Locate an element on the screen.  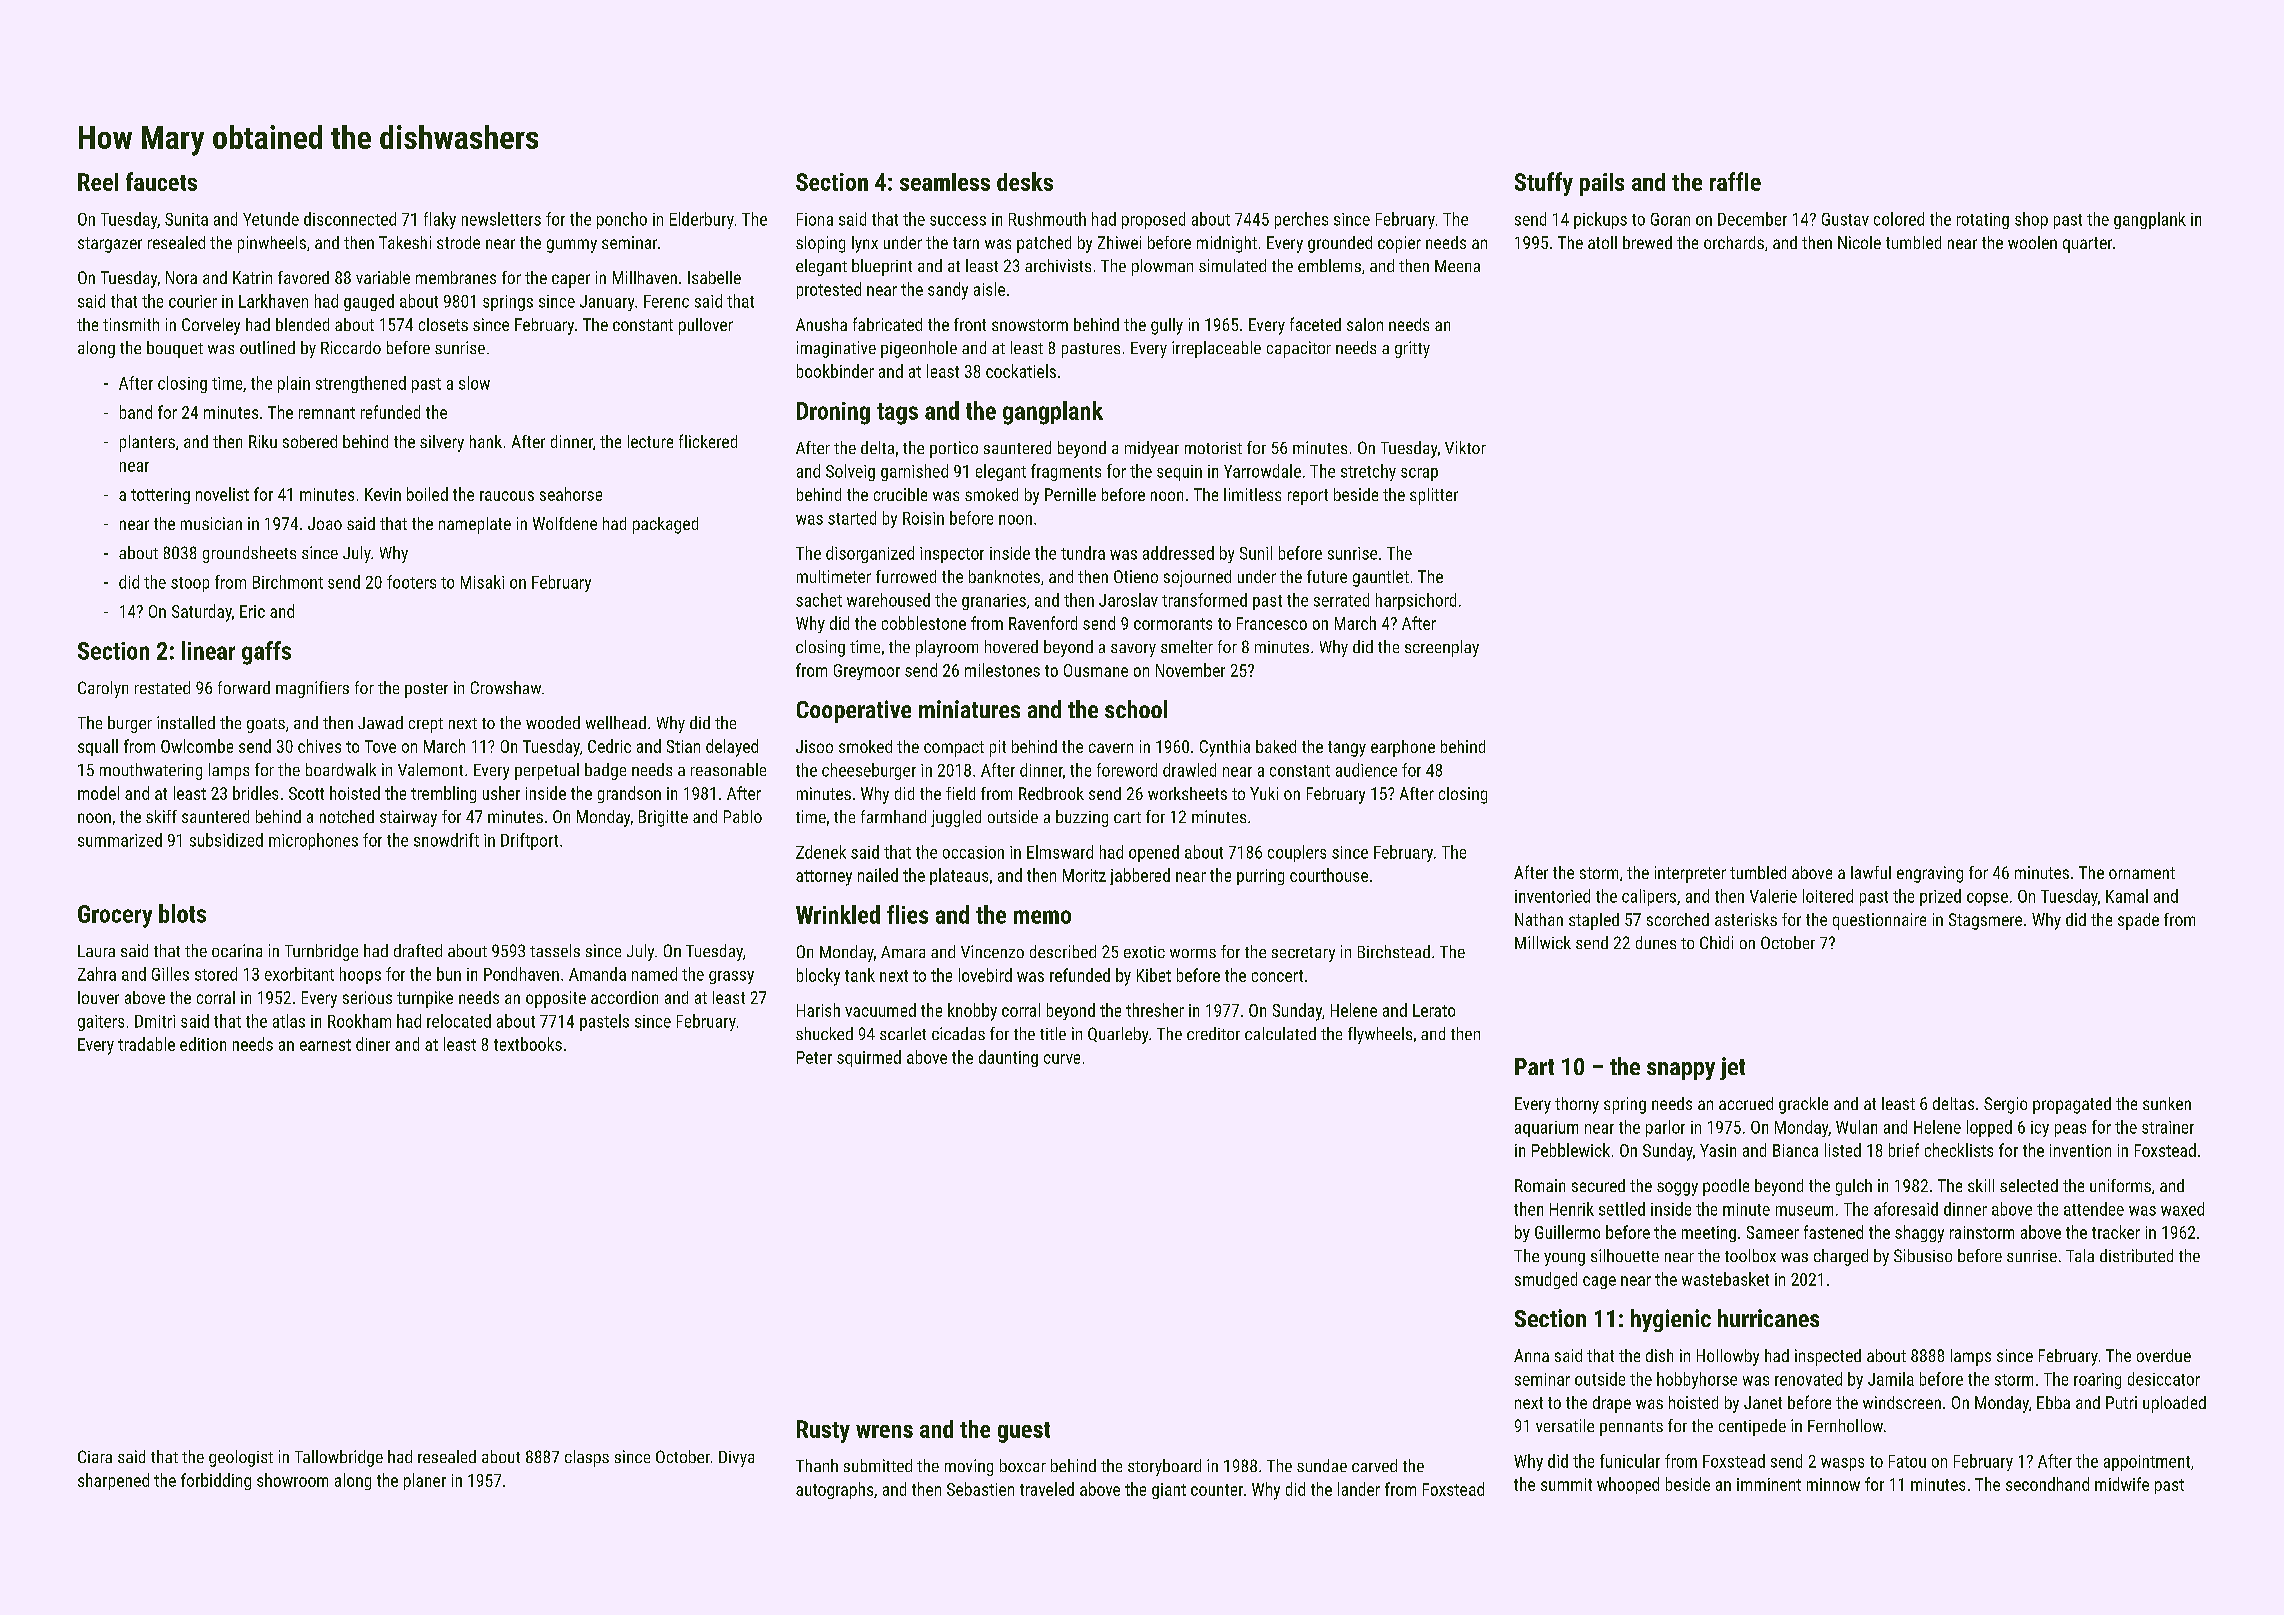
seamless is located at coordinates (945, 182).
